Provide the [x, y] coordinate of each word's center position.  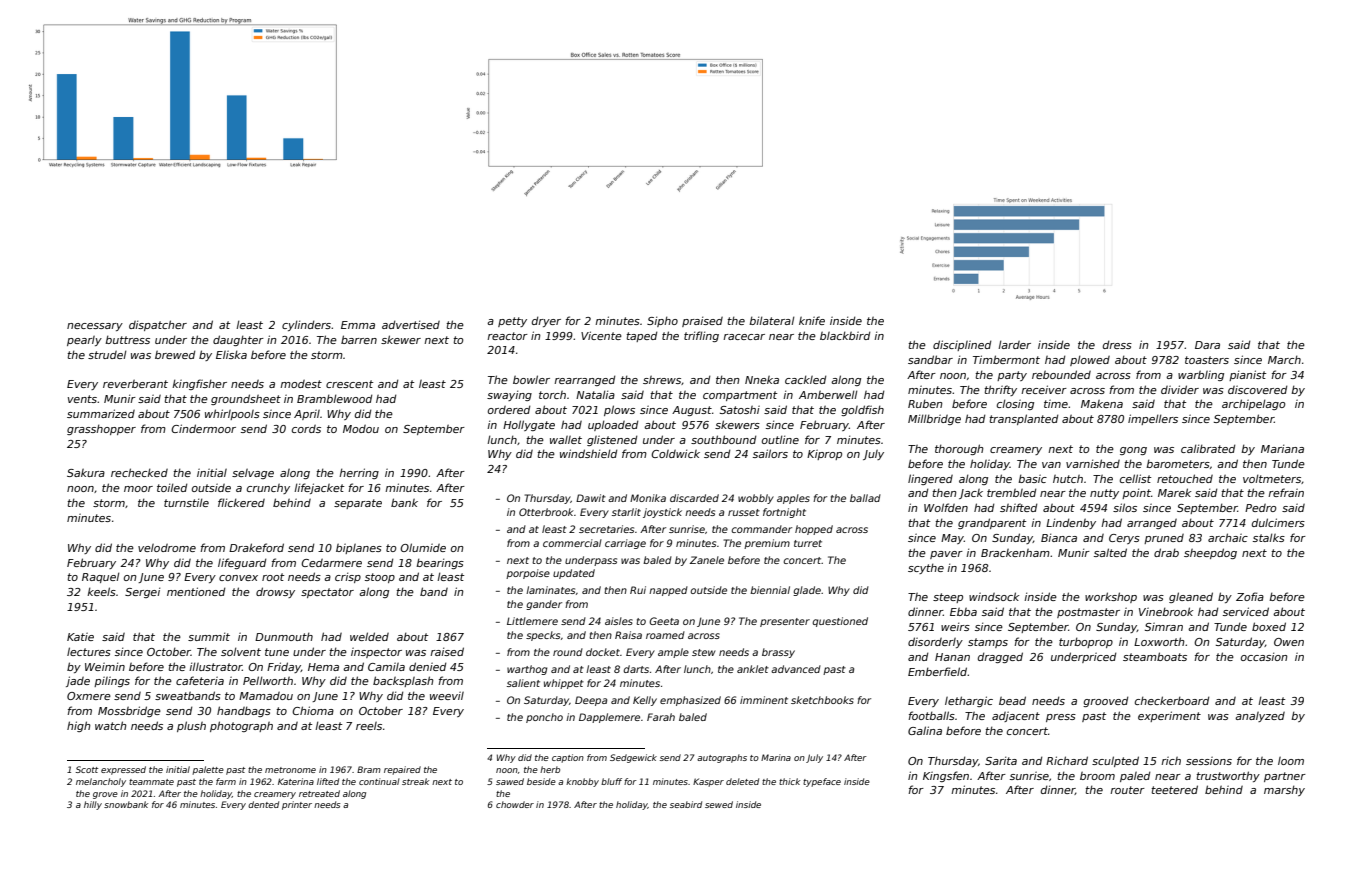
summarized [101, 413]
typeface [822, 782]
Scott [87, 769]
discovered [1258, 389]
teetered [1174, 789]
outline [780, 439]
